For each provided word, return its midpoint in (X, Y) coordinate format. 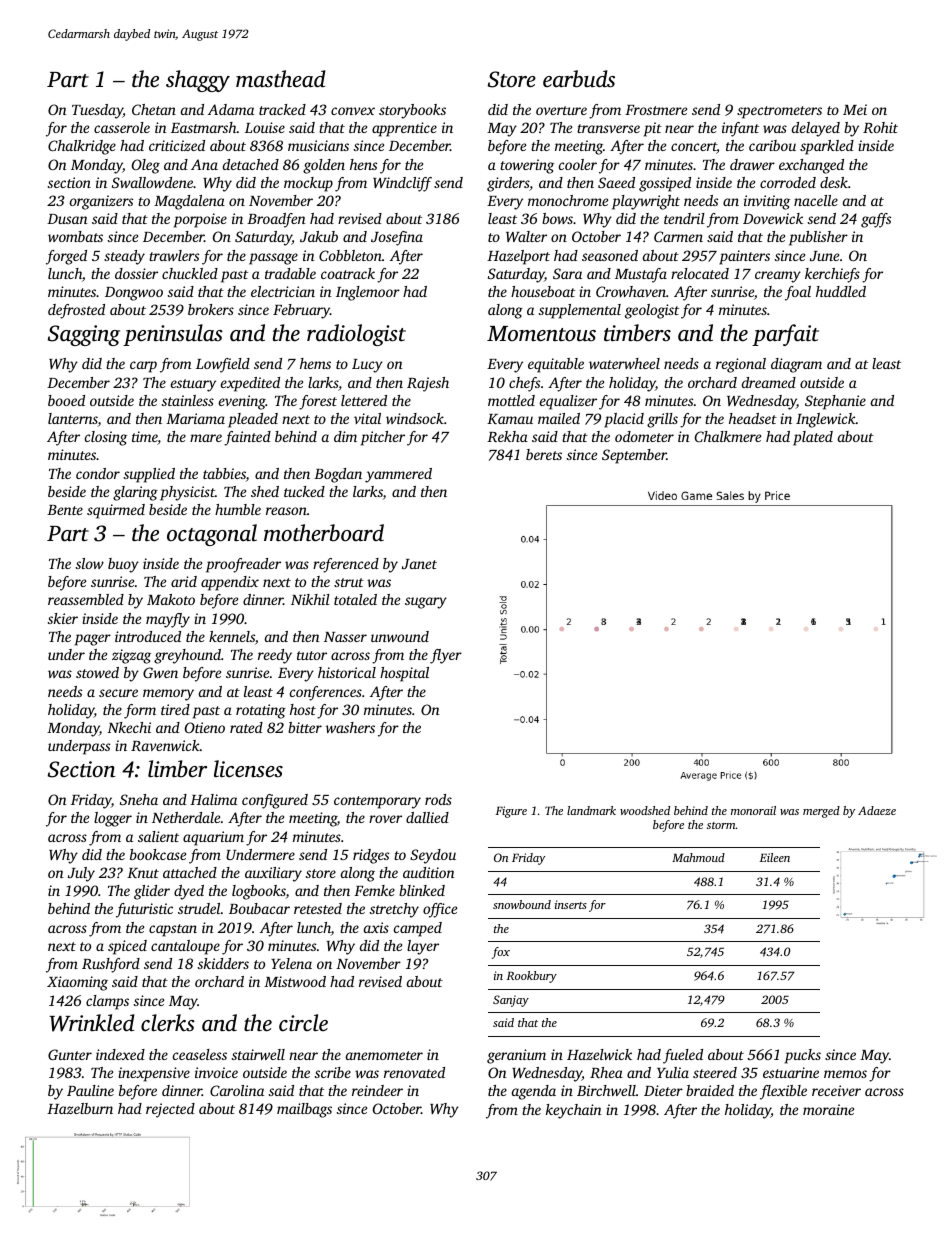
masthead (281, 79)
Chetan (154, 109)
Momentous (541, 334)
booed (66, 400)
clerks (168, 1023)
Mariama (195, 418)
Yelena (291, 963)
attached (190, 872)
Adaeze (877, 810)
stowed (97, 672)
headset (753, 418)
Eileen (775, 857)
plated (813, 438)
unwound (400, 636)
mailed (559, 418)
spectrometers (779, 112)
